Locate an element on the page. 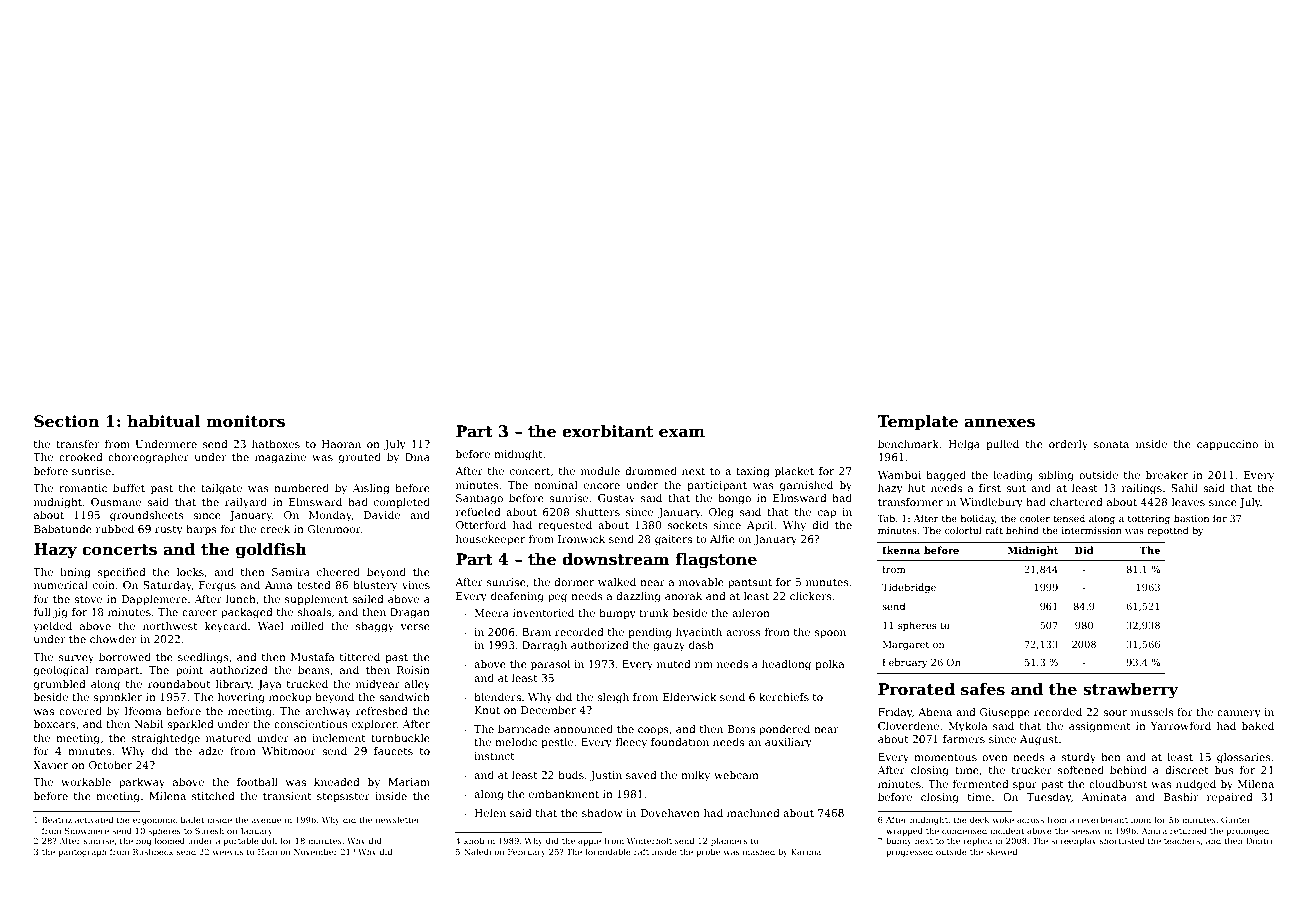  bongo is located at coordinates (734, 499).
